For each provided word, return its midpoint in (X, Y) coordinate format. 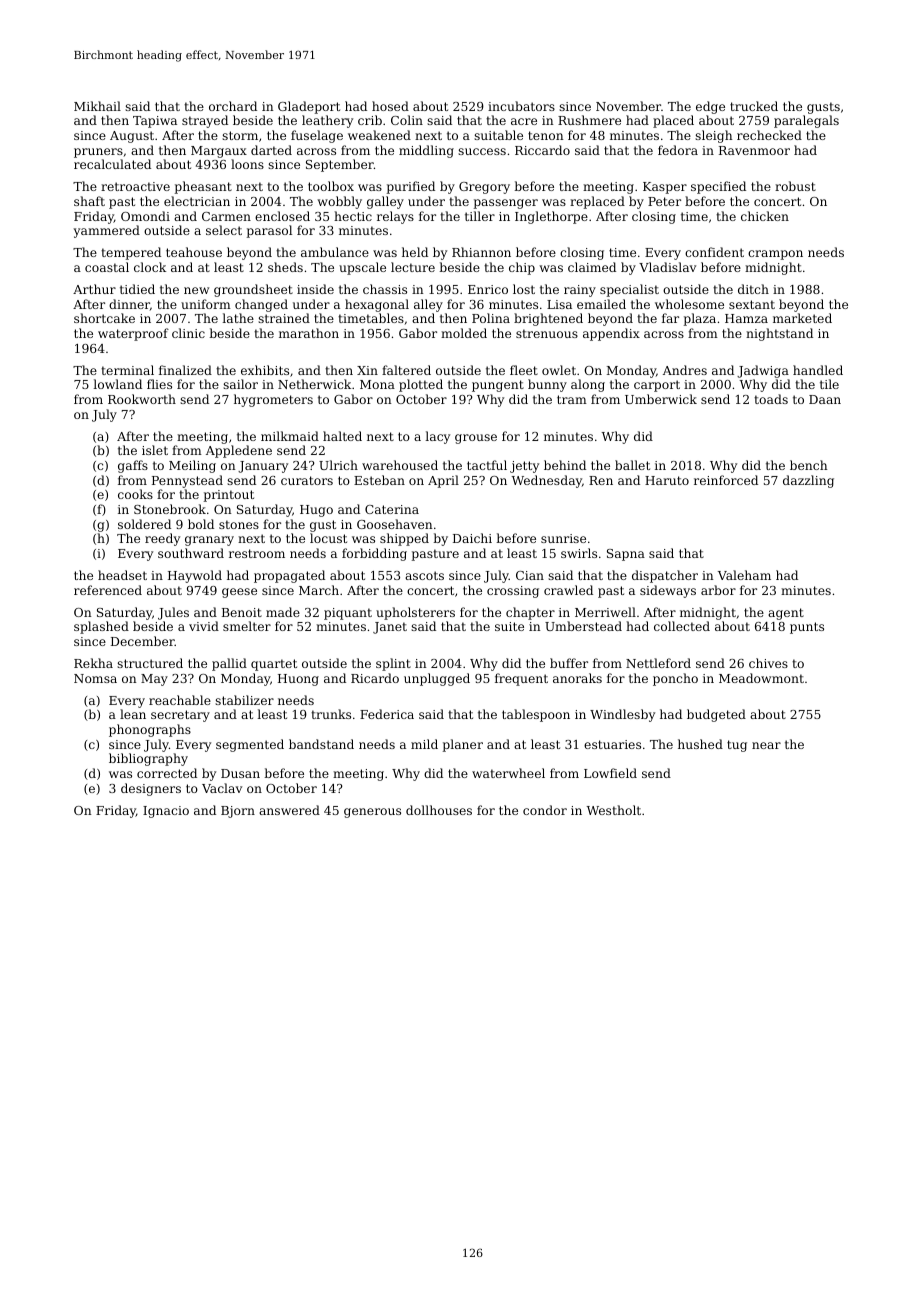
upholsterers (415, 613)
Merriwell (605, 612)
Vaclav (222, 788)
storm (240, 135)
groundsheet (253, 290)
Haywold (195, 576)
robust (795, 186)
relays (395, 217)
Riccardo (542, 150)
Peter (664, 201)
